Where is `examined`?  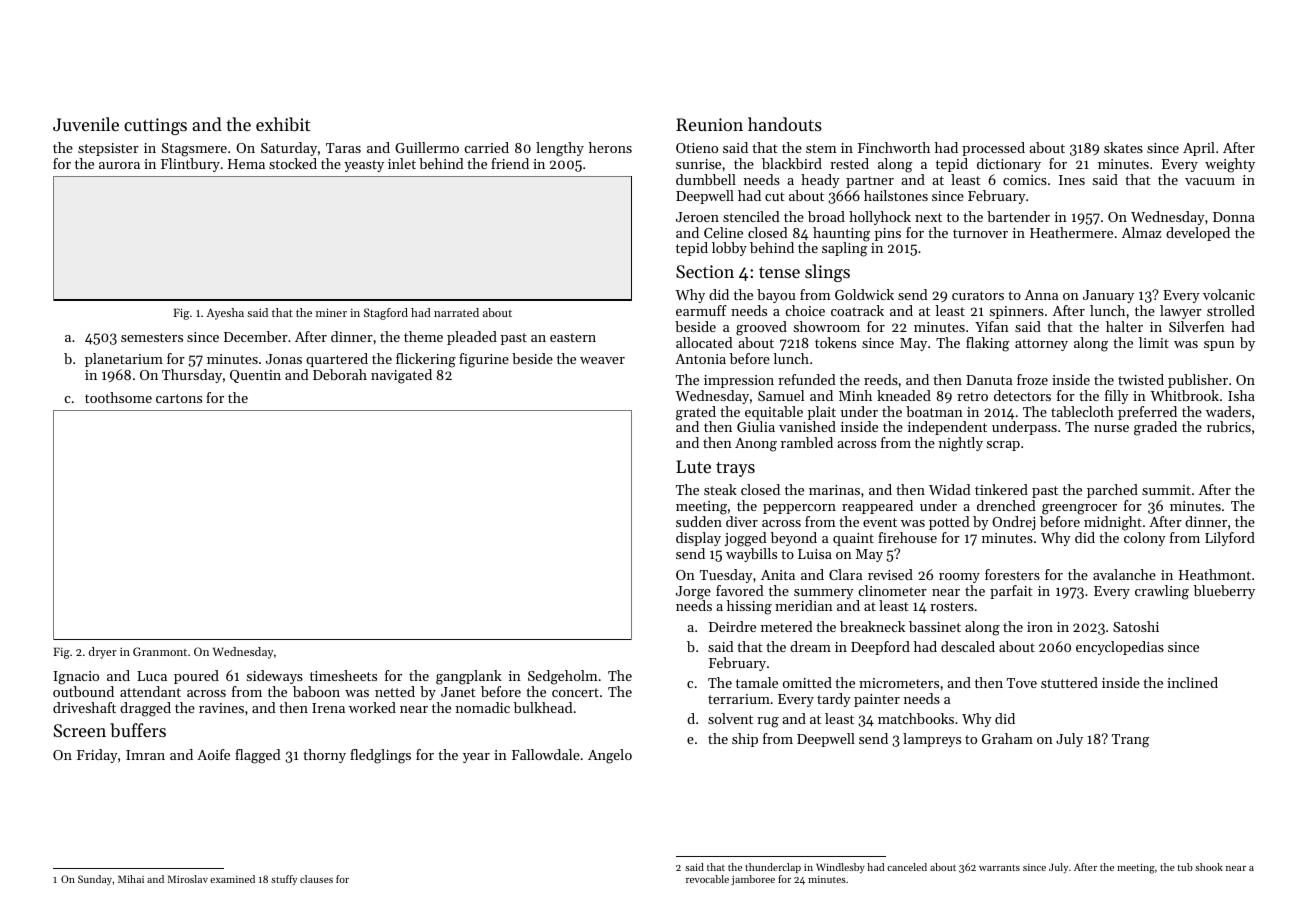
examined is located at coordinates (232, 879).
